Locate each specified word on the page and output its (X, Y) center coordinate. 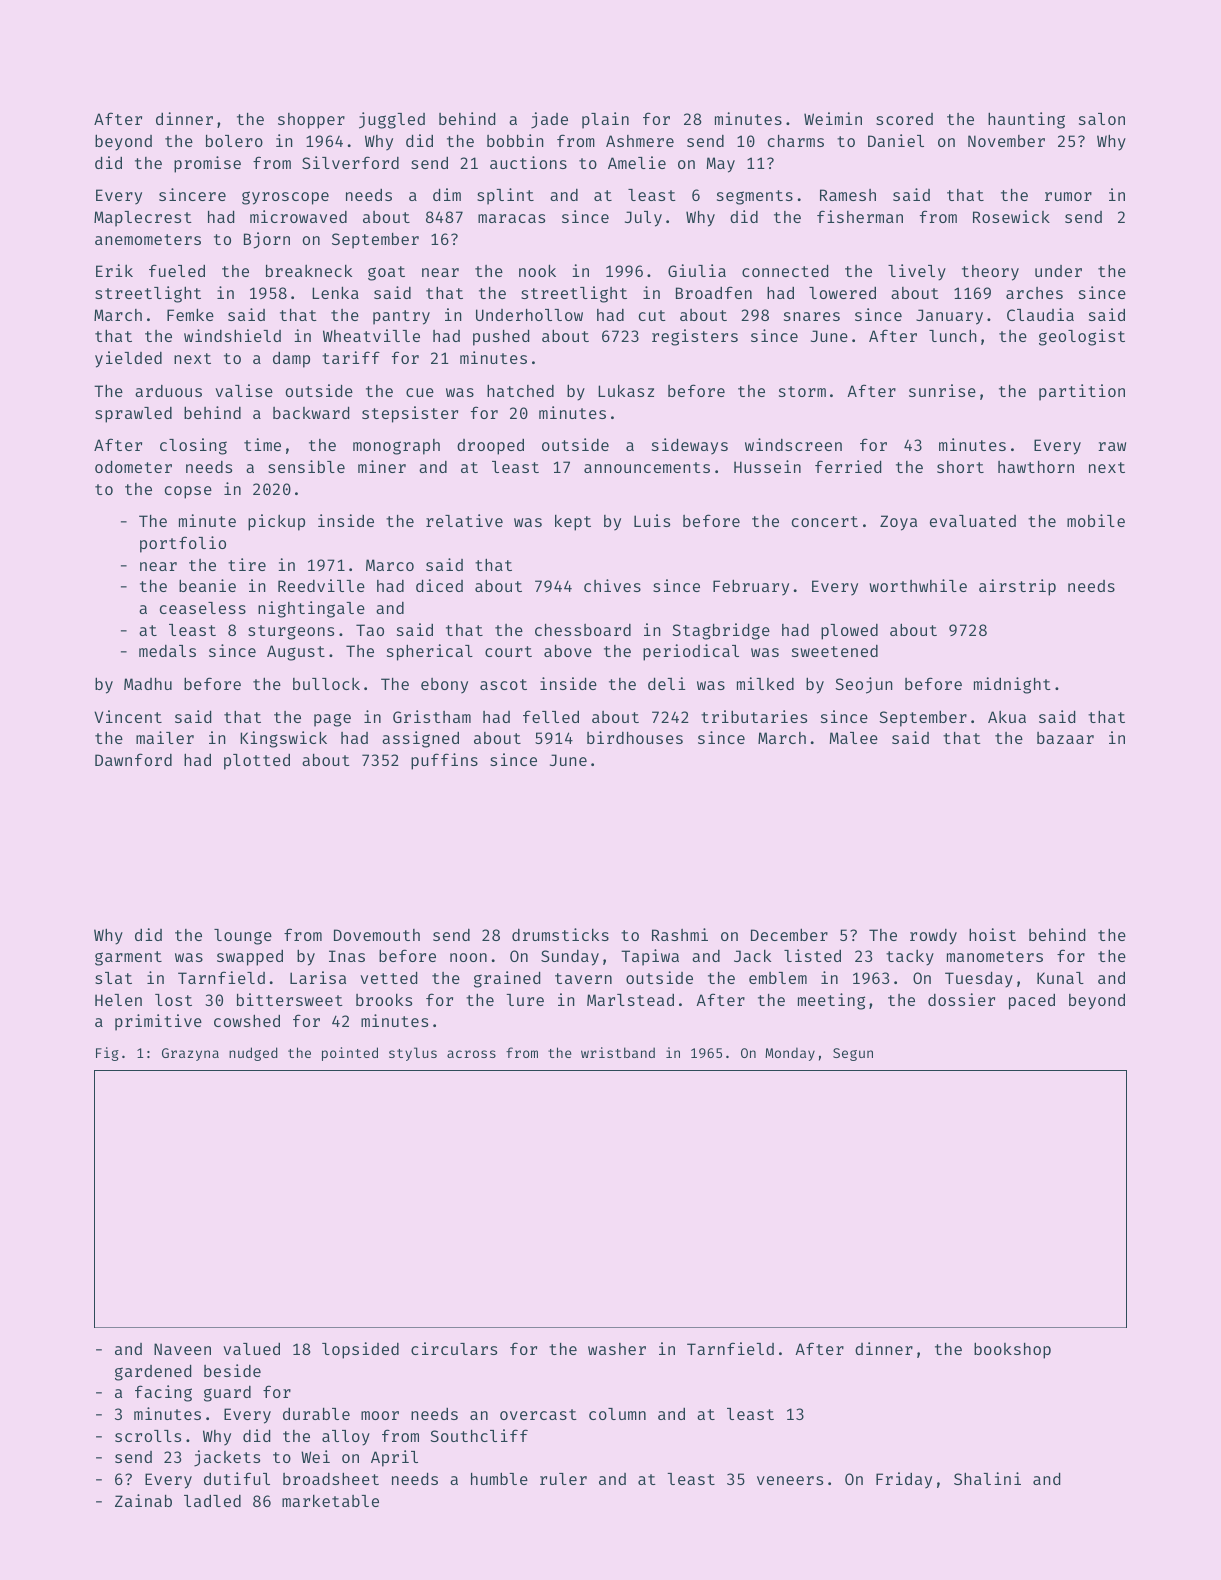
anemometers (148, 239)
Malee (854, 738)
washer (617, 1349)
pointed (350, 1054)
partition (1082, 392)
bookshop (1012, 1350)
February (751, 587)
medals (167, 650)
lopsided (360, 1350)
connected (785, 270)
